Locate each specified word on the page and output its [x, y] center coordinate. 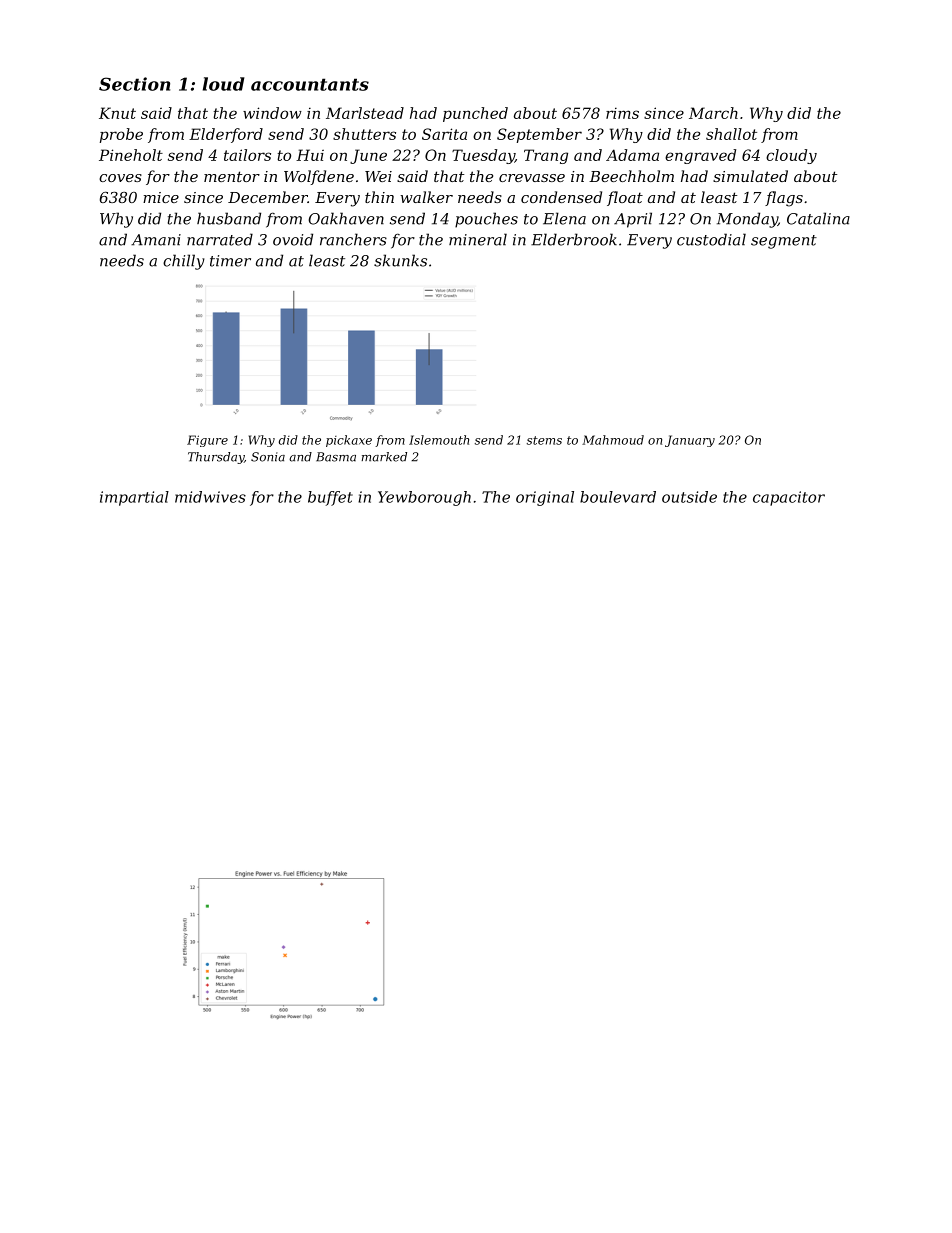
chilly [184, 262]
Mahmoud [613, 440]
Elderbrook [574, 239]
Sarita [444, 134]
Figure [207, 441]
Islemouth [439, 440]
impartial [134, 498]
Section [134, 84]
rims [622, 113]
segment [784, 242]
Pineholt [131, 155]
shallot [731, 134]
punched [475, 114]
